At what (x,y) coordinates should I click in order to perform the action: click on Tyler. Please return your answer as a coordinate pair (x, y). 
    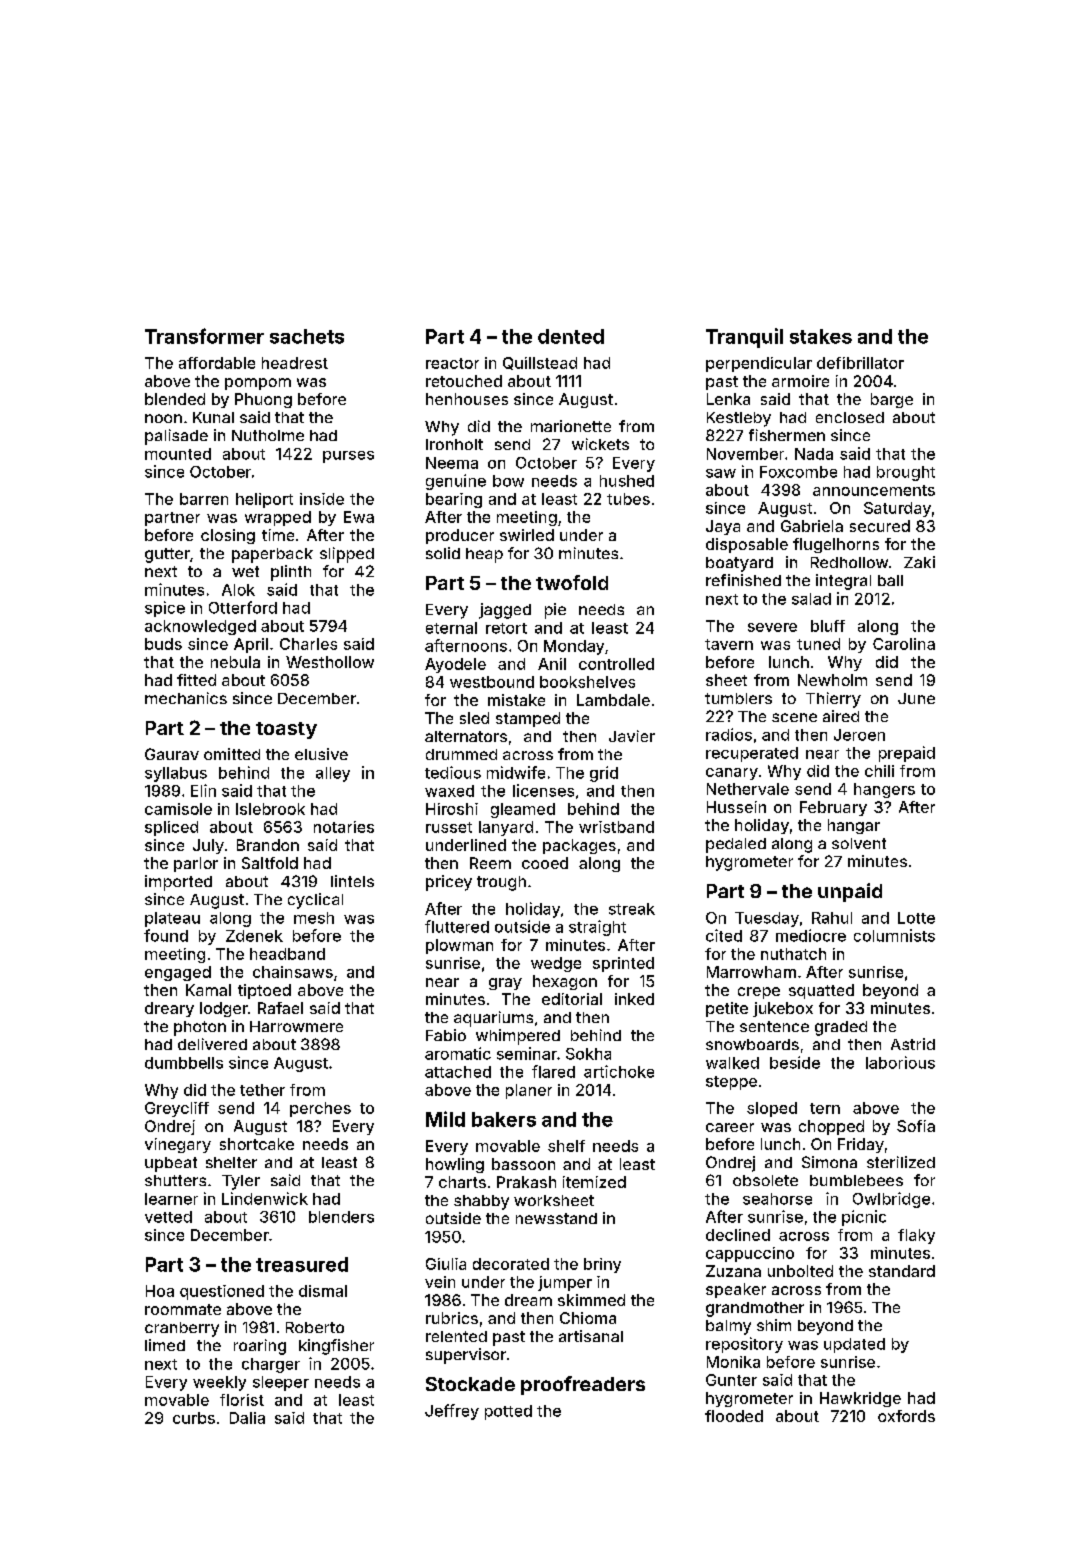
    Looking at the image, I should click on (241, 1182).
